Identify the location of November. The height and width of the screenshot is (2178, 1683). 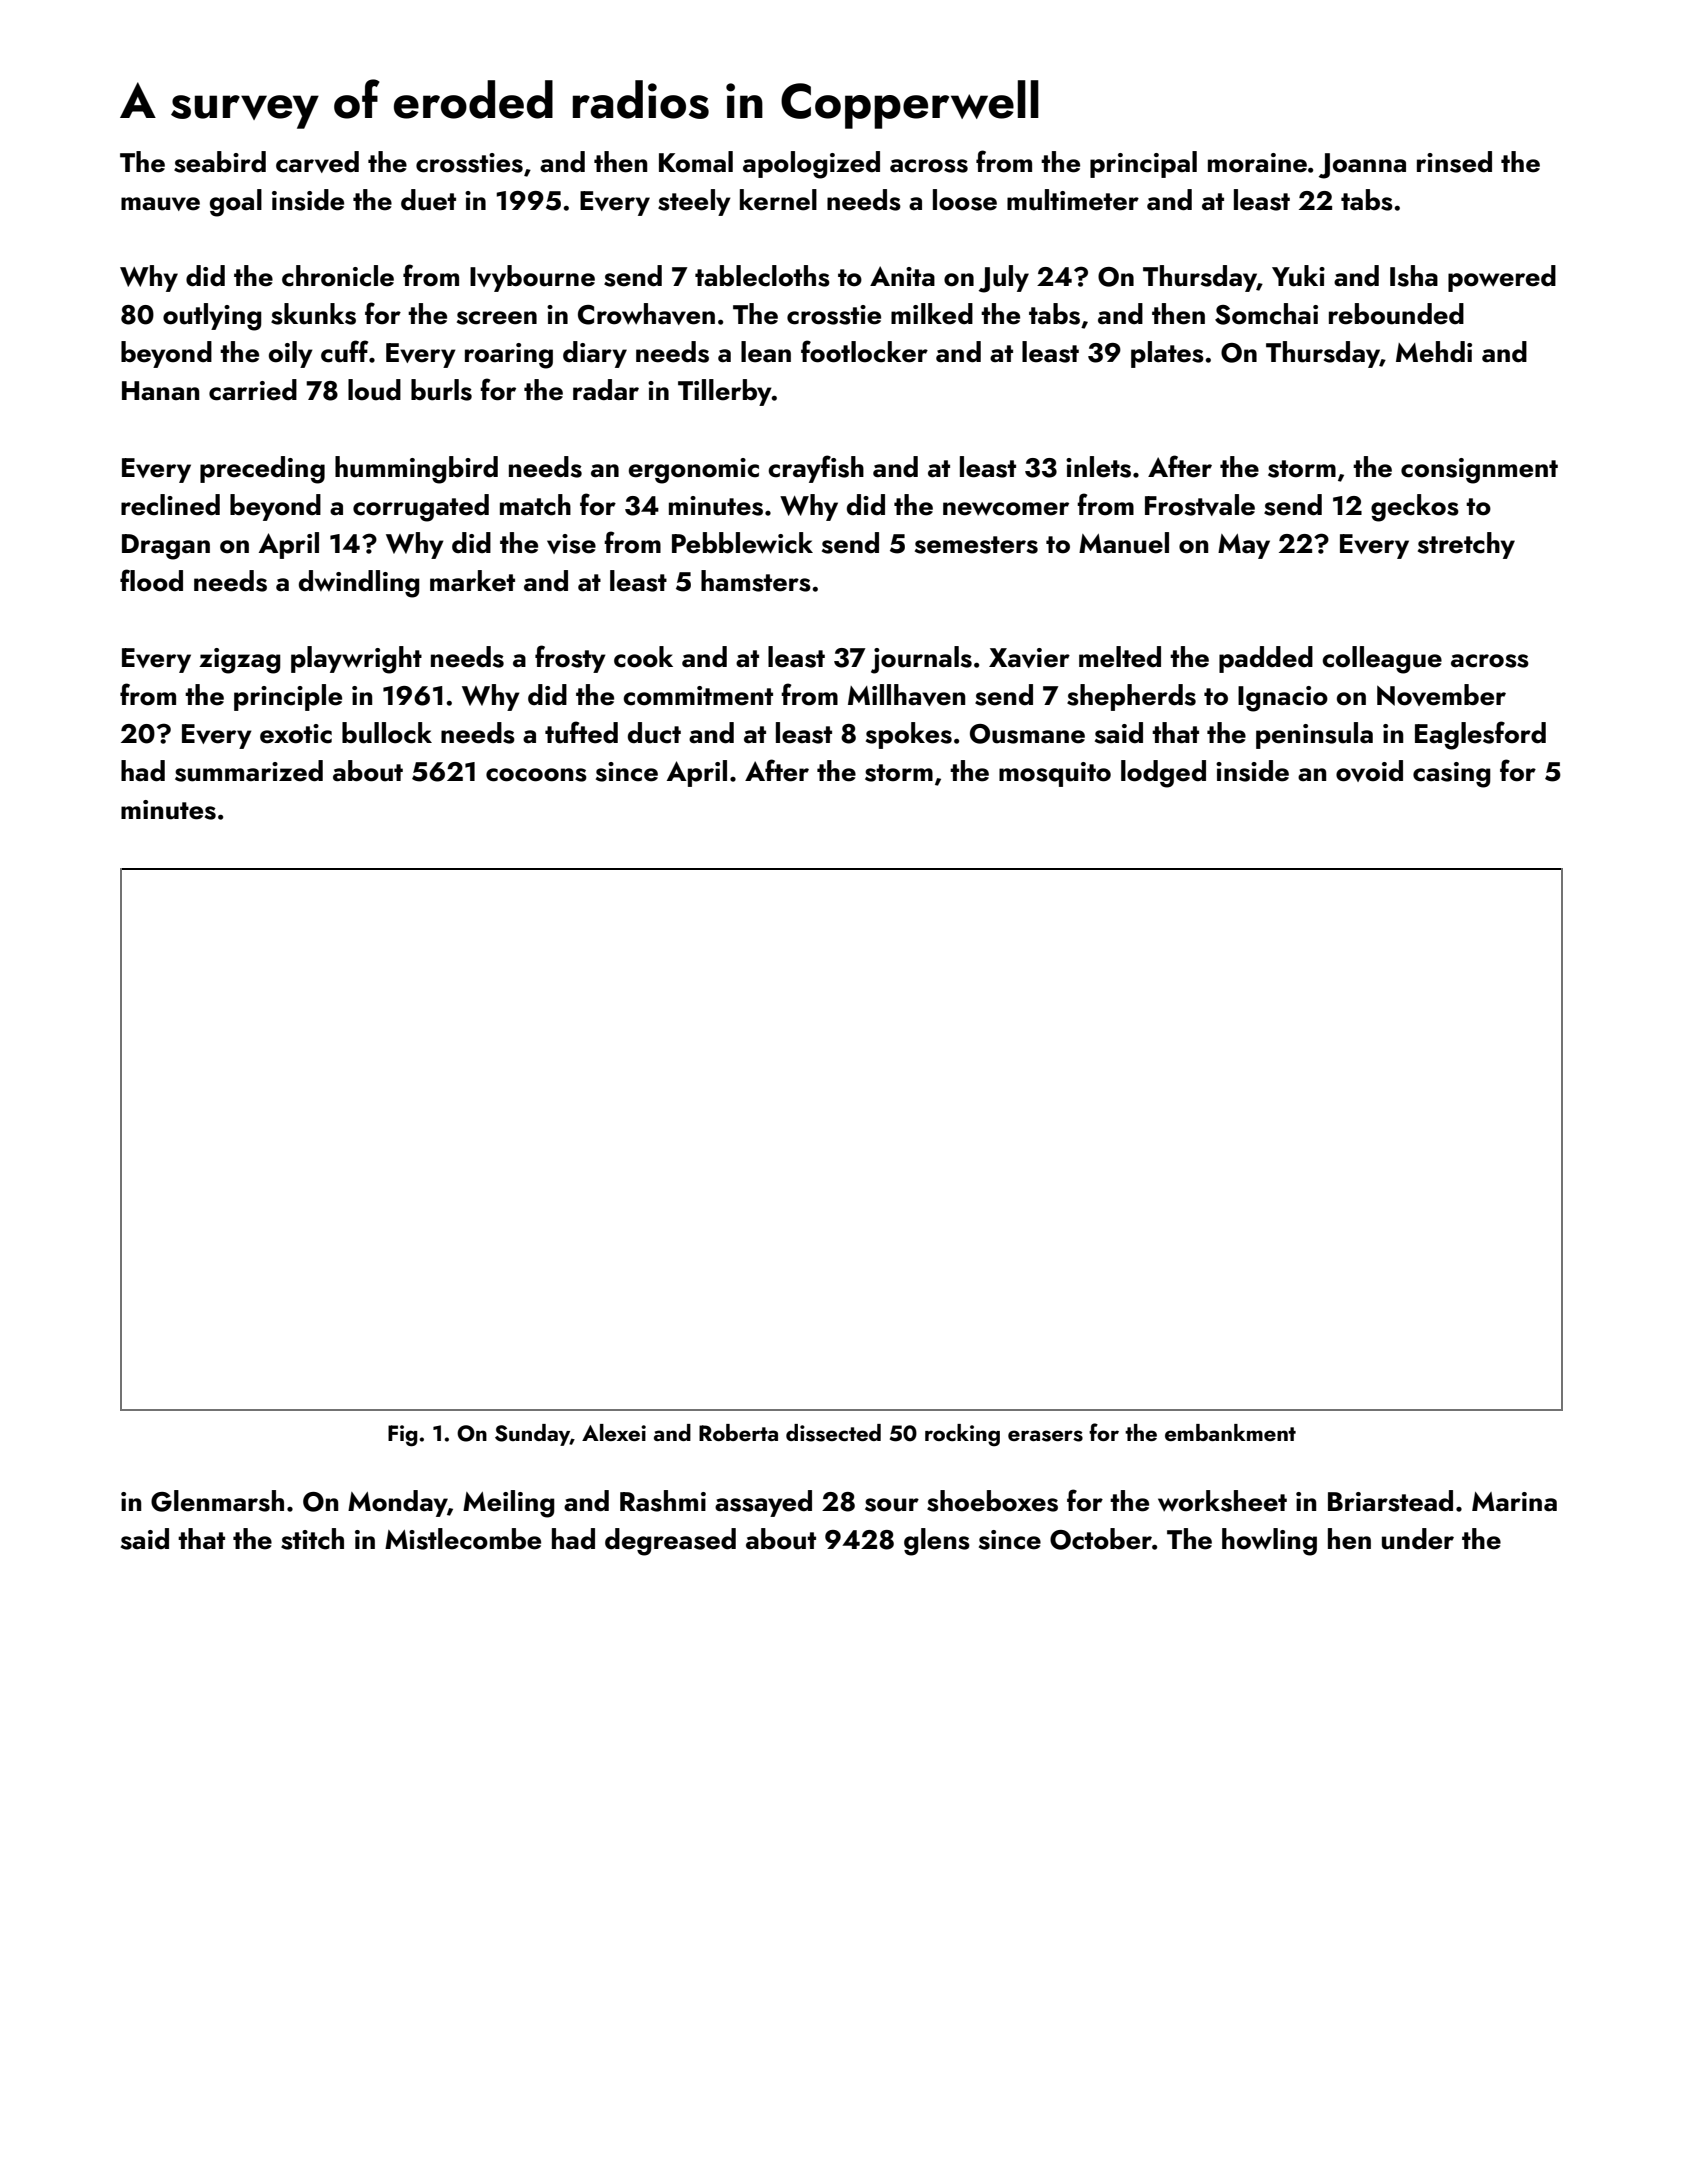
(1441, 695).
